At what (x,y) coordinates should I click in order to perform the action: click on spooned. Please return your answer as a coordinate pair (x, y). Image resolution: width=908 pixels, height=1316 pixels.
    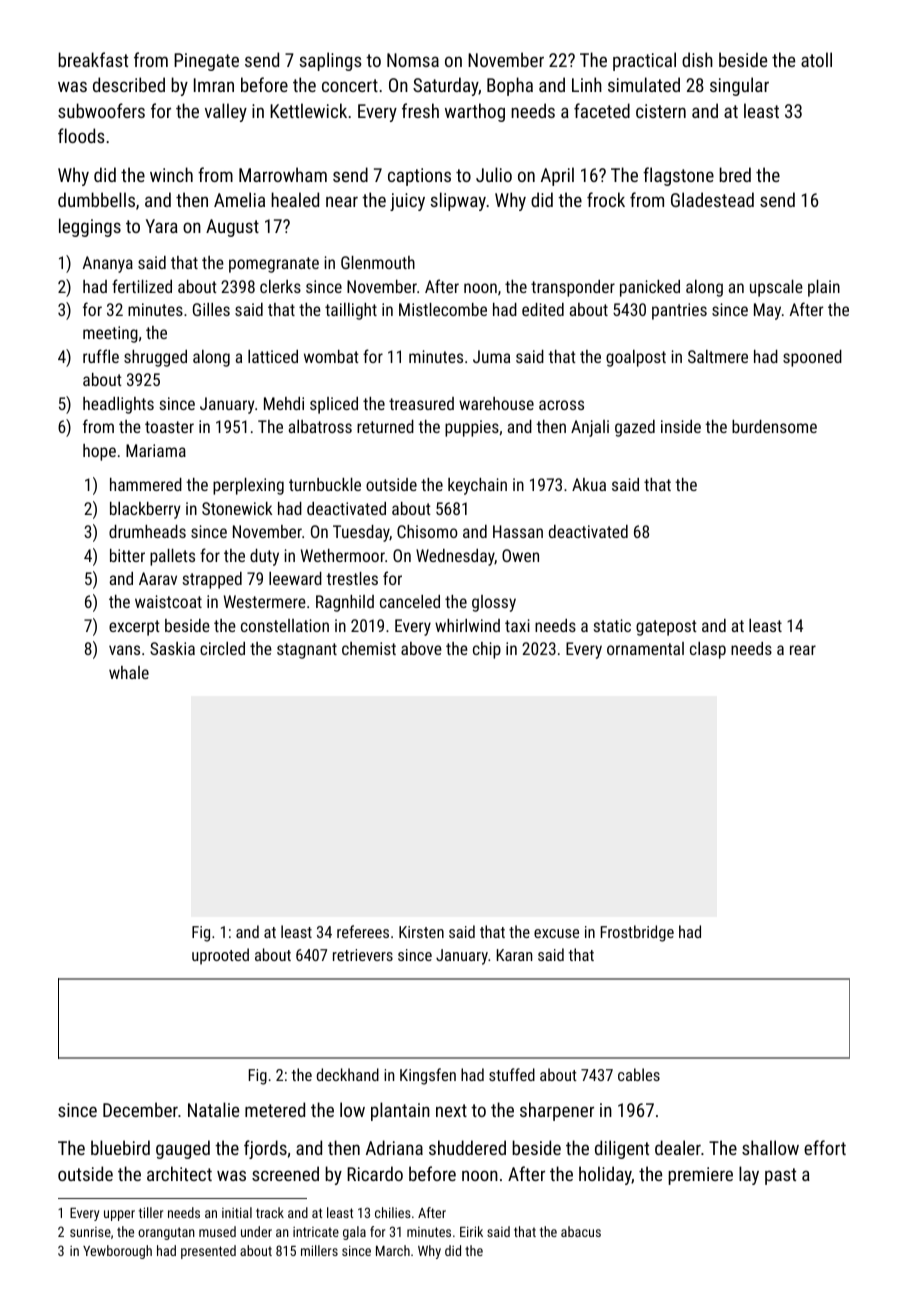
    Looking at the image, I should click on (812, 358).
